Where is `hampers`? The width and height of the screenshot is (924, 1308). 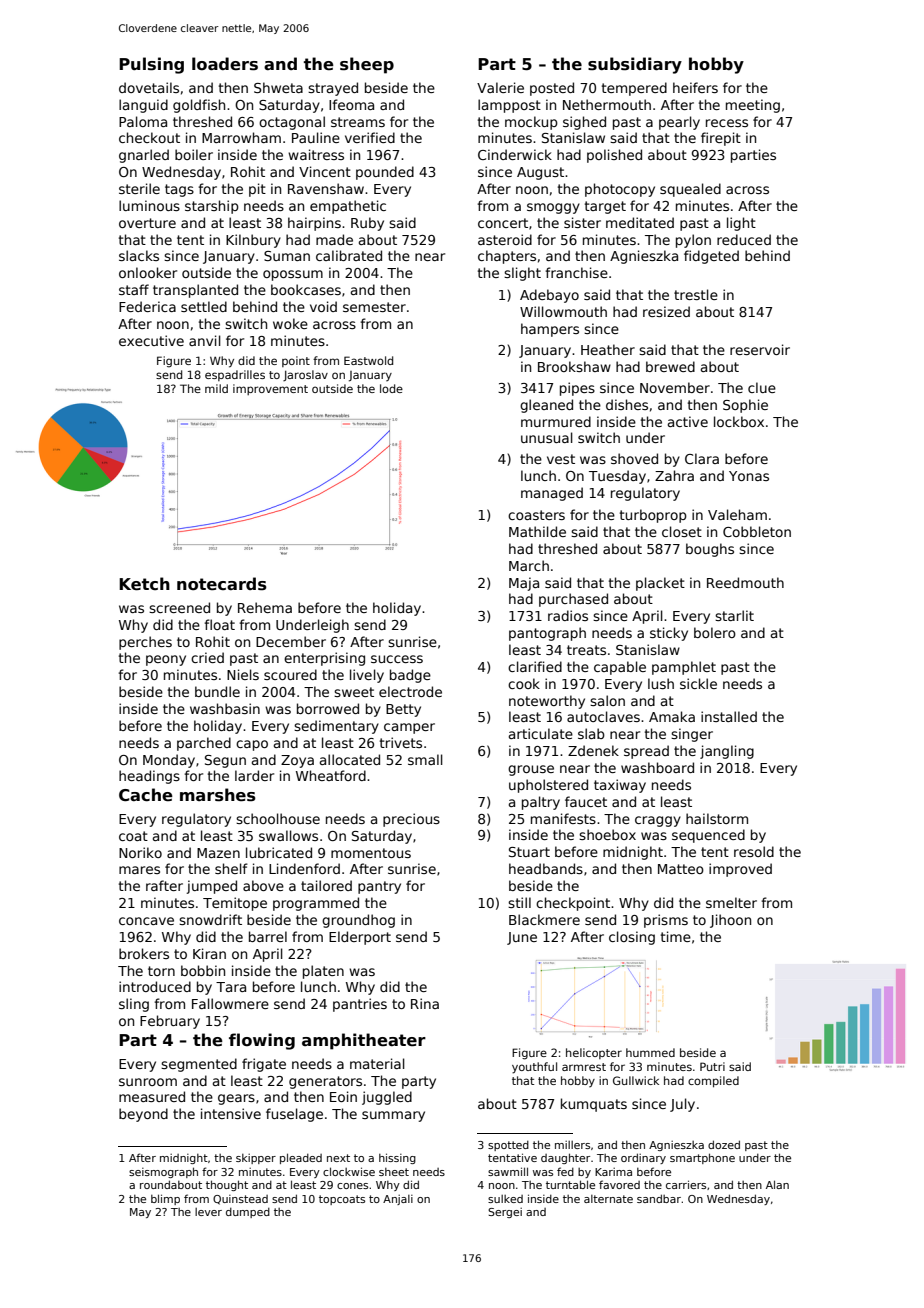
hampers is located at coordinates (550, 330).
